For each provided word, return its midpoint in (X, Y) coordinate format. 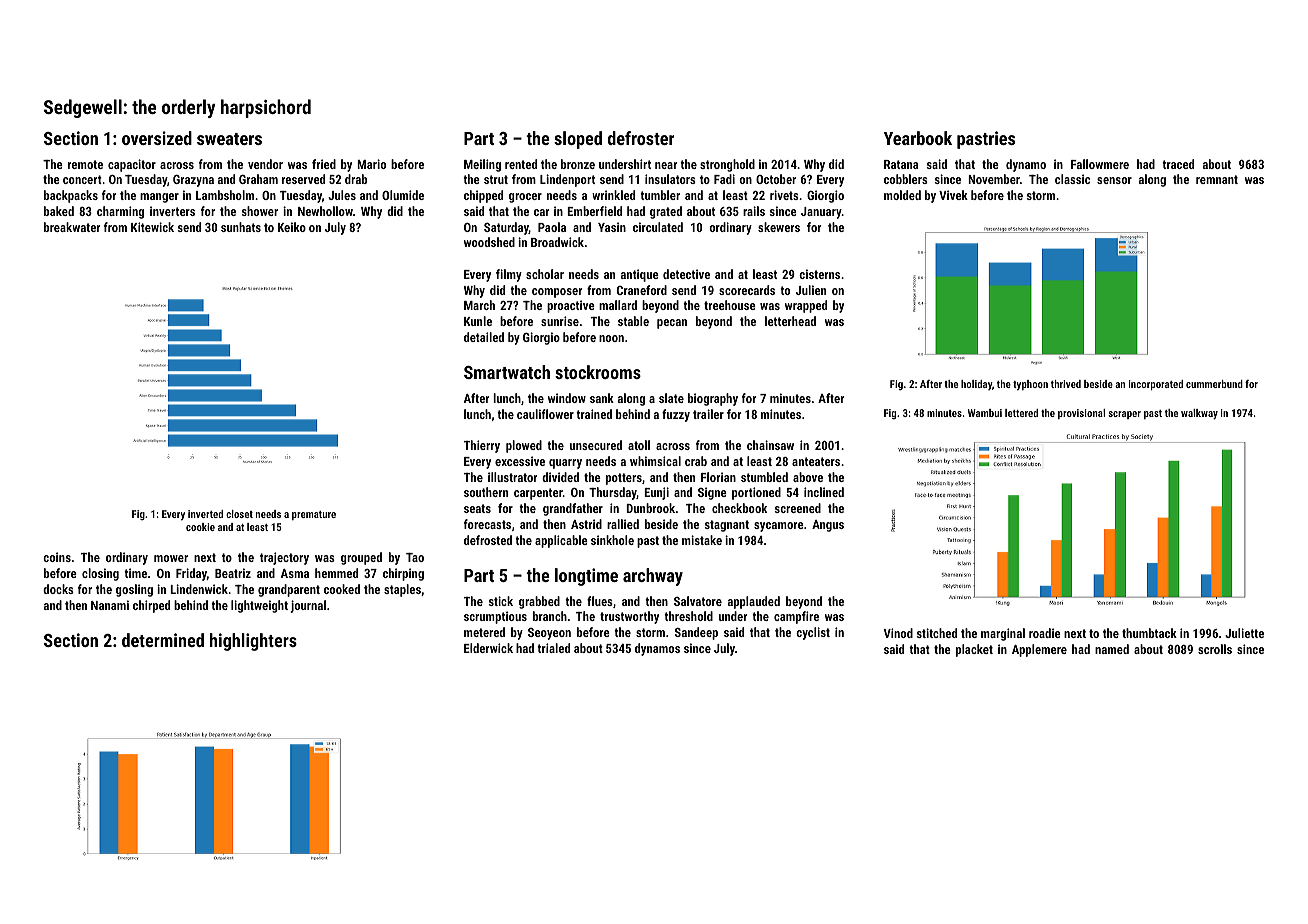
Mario (371, 164)
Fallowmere (1100, 164)
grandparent (289, 590)
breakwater (72, 227)
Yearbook (918, 138)
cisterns (819, 274)
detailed (484, 337)
